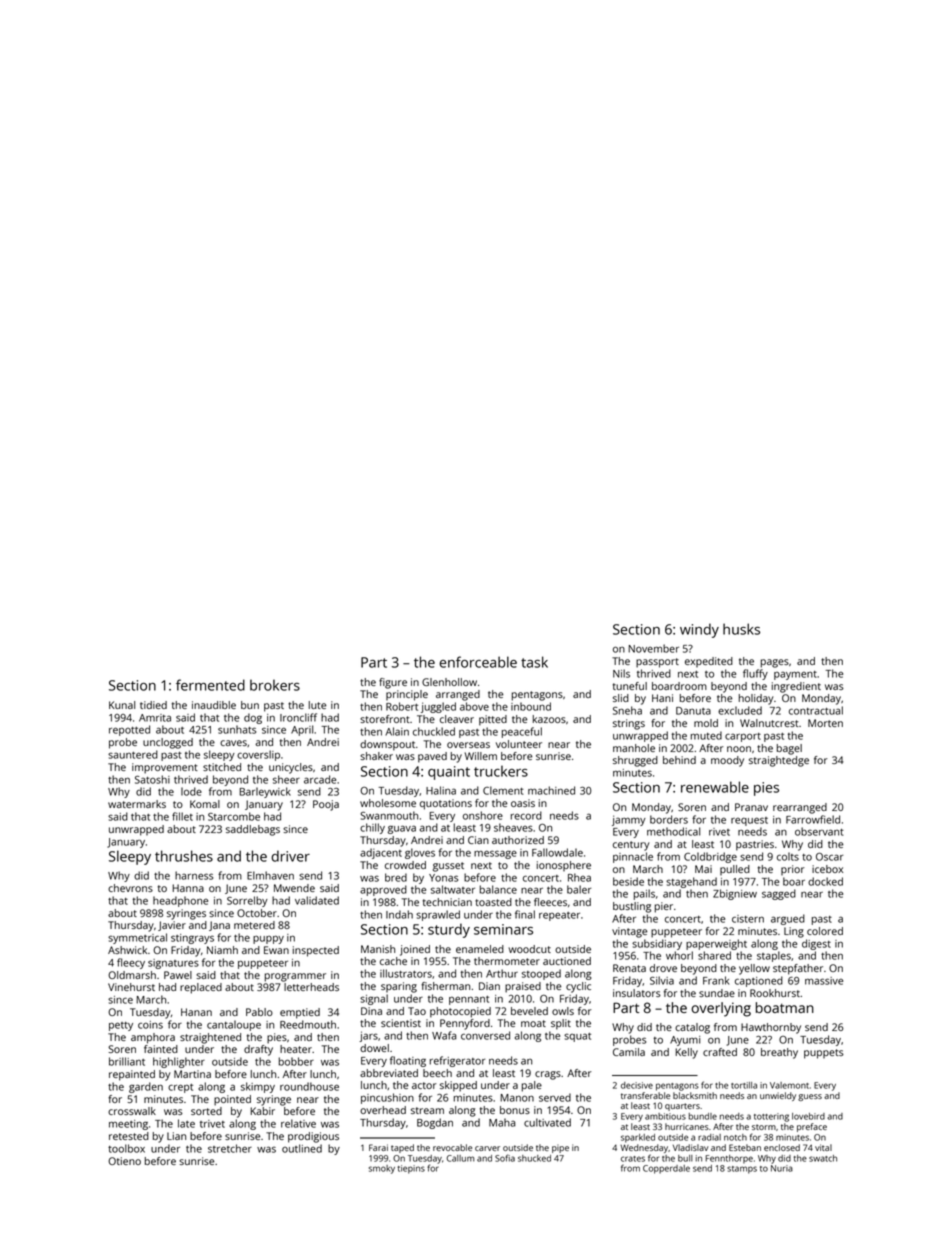 This page has height=1233, width=952. I want to click on enforceable, so click(478, 662).
